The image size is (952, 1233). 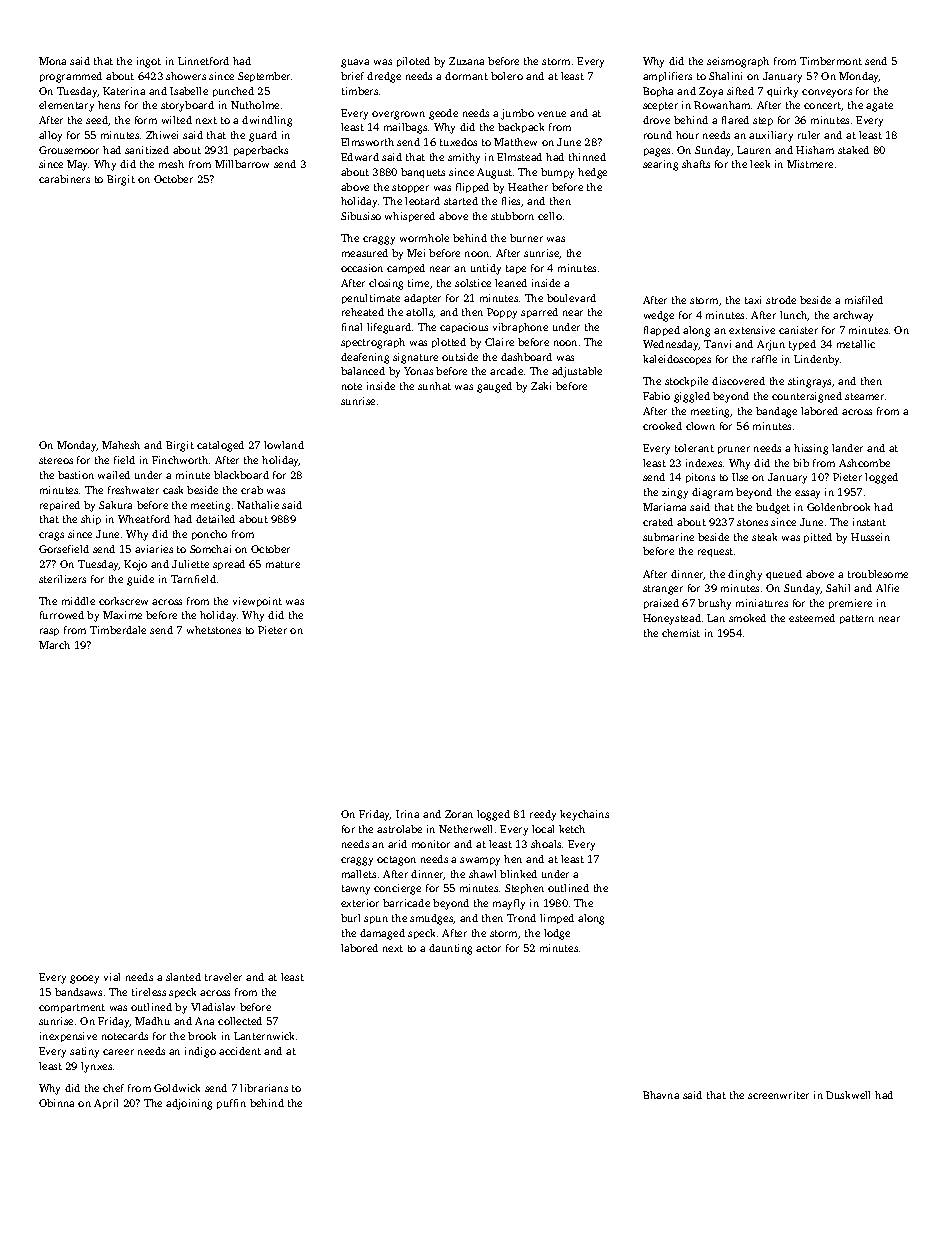 I want to click on Lanternwick, so click(x=264, y=1036).
